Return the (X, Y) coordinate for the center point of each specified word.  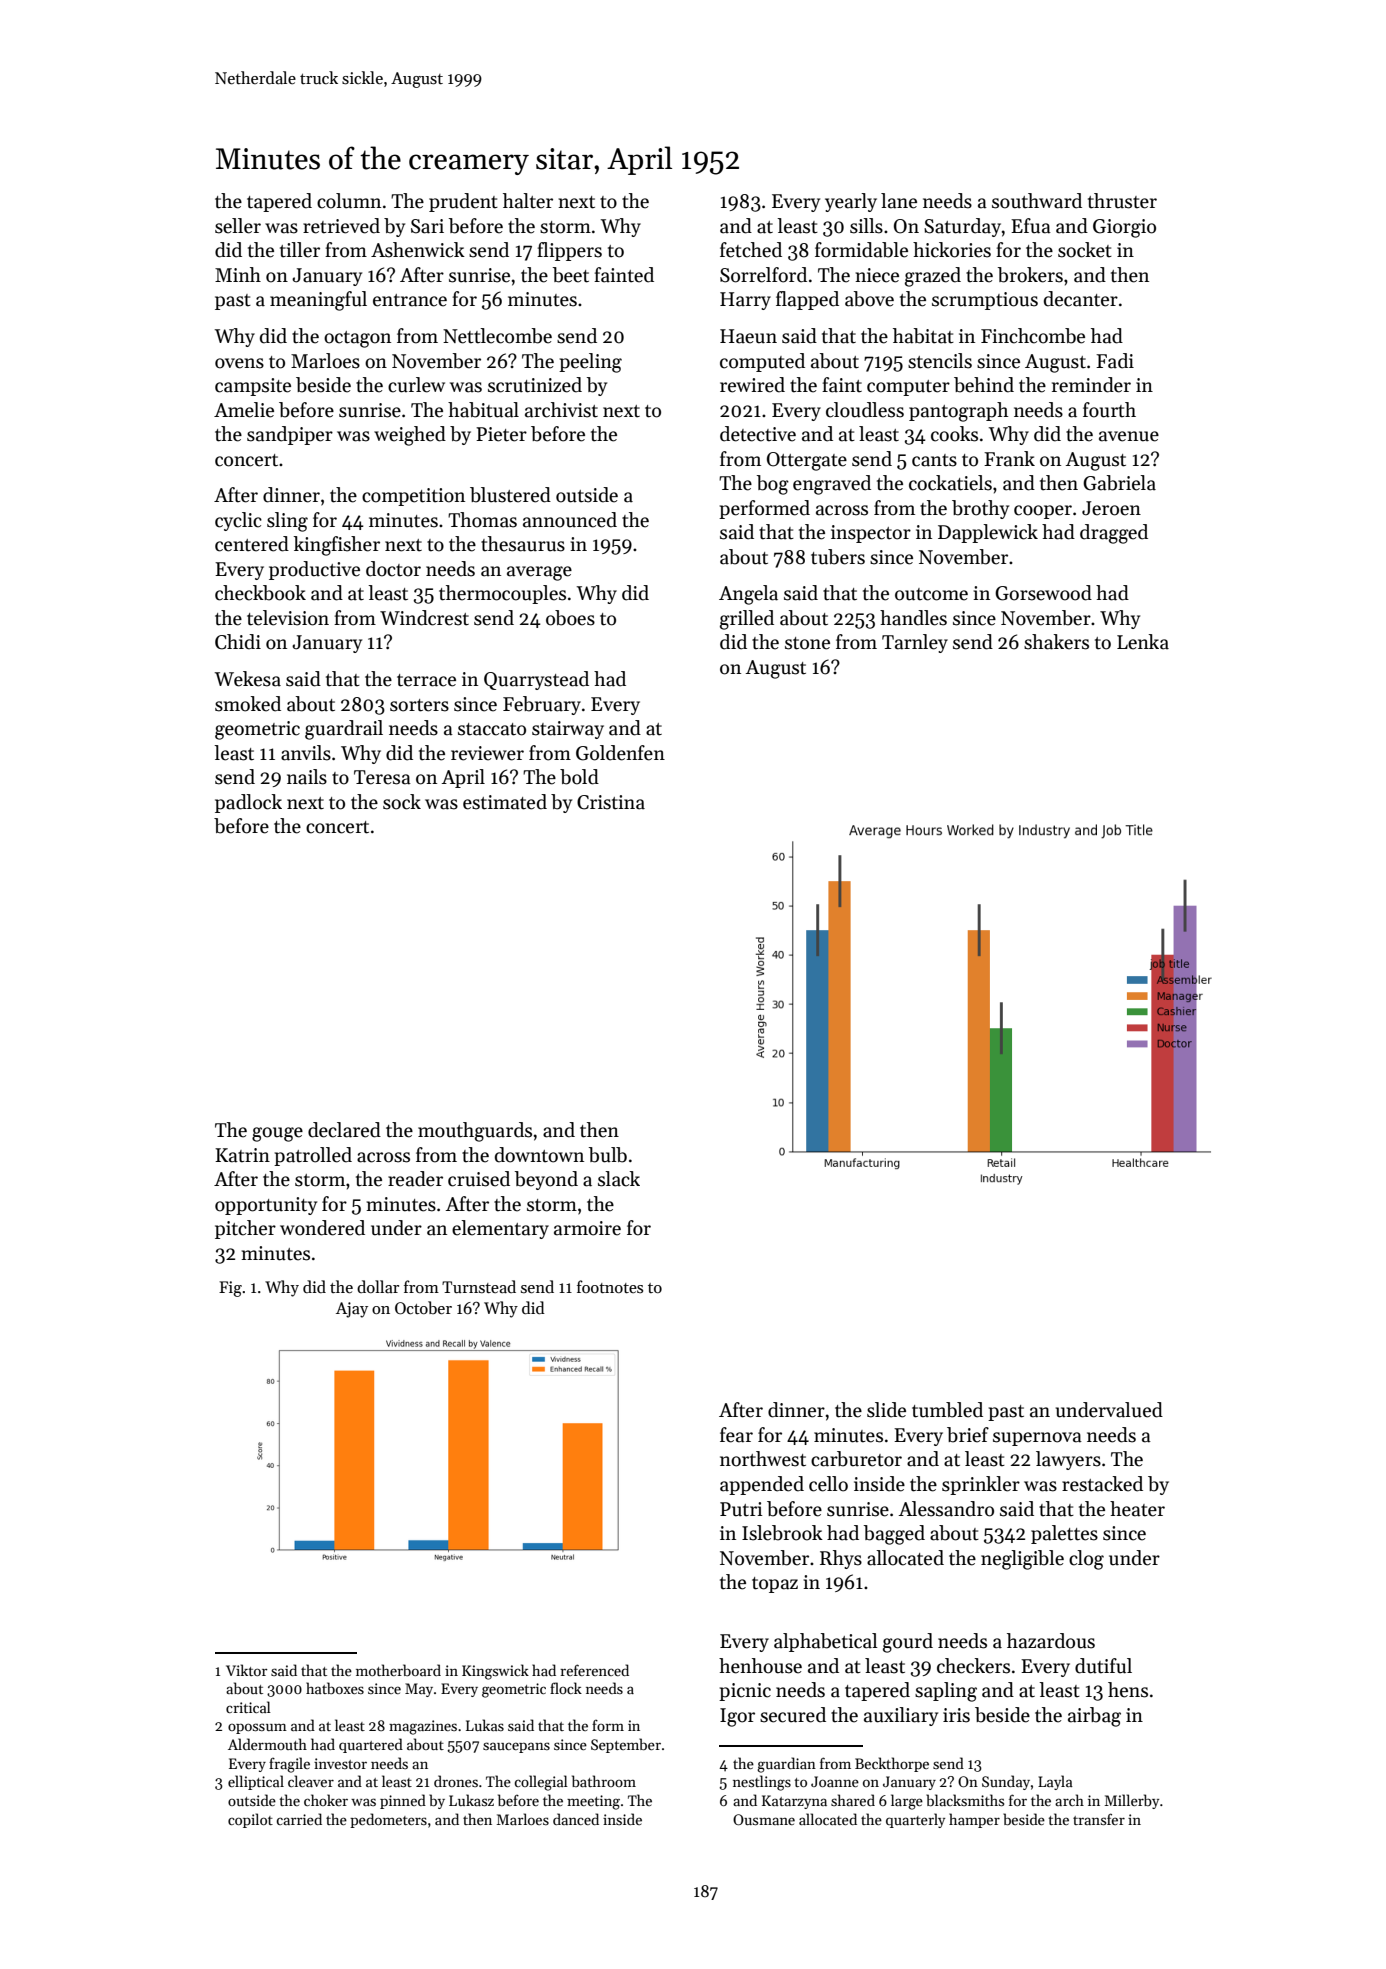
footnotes (610, 1286)
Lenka (1143, 642)
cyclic (238, 521)
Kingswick (495, 1672)
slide (886, 1410)
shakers (1056, 642)
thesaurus (523, 544)
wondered (322, 1228)
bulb (608, 1155)
